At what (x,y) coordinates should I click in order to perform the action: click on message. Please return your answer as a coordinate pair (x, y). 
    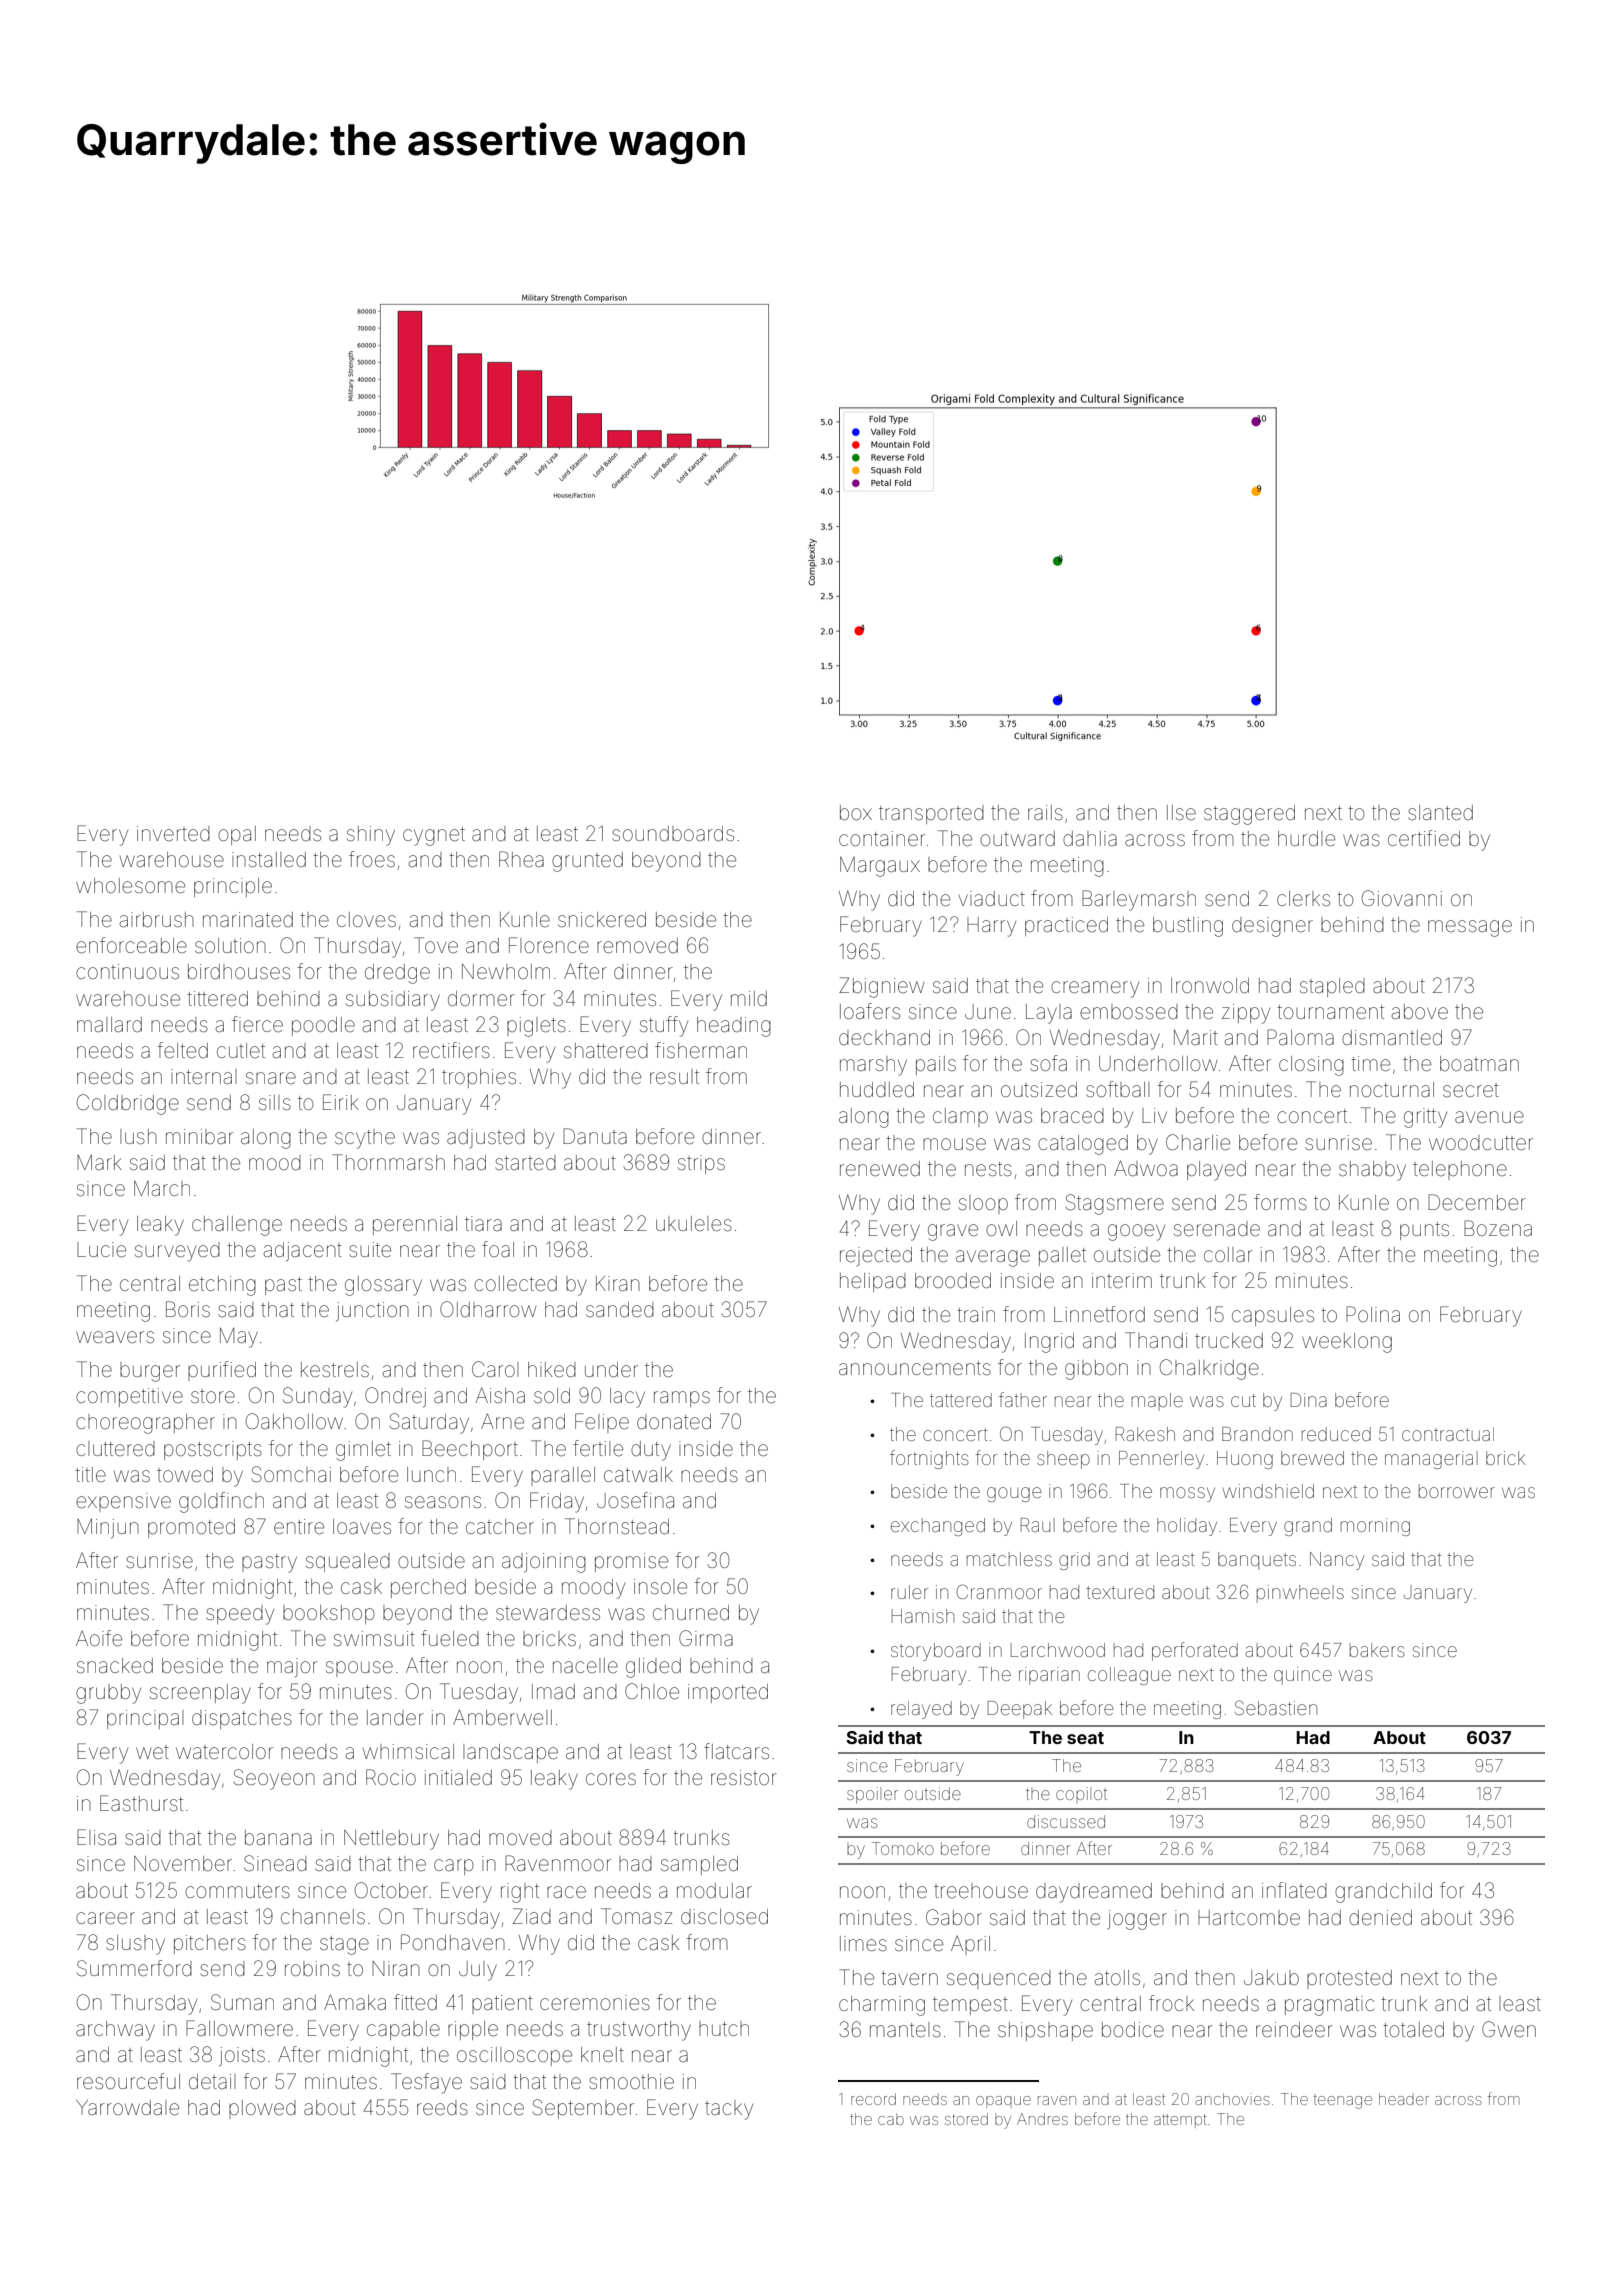
    Looking at the image, I should click on (1470, 928).
